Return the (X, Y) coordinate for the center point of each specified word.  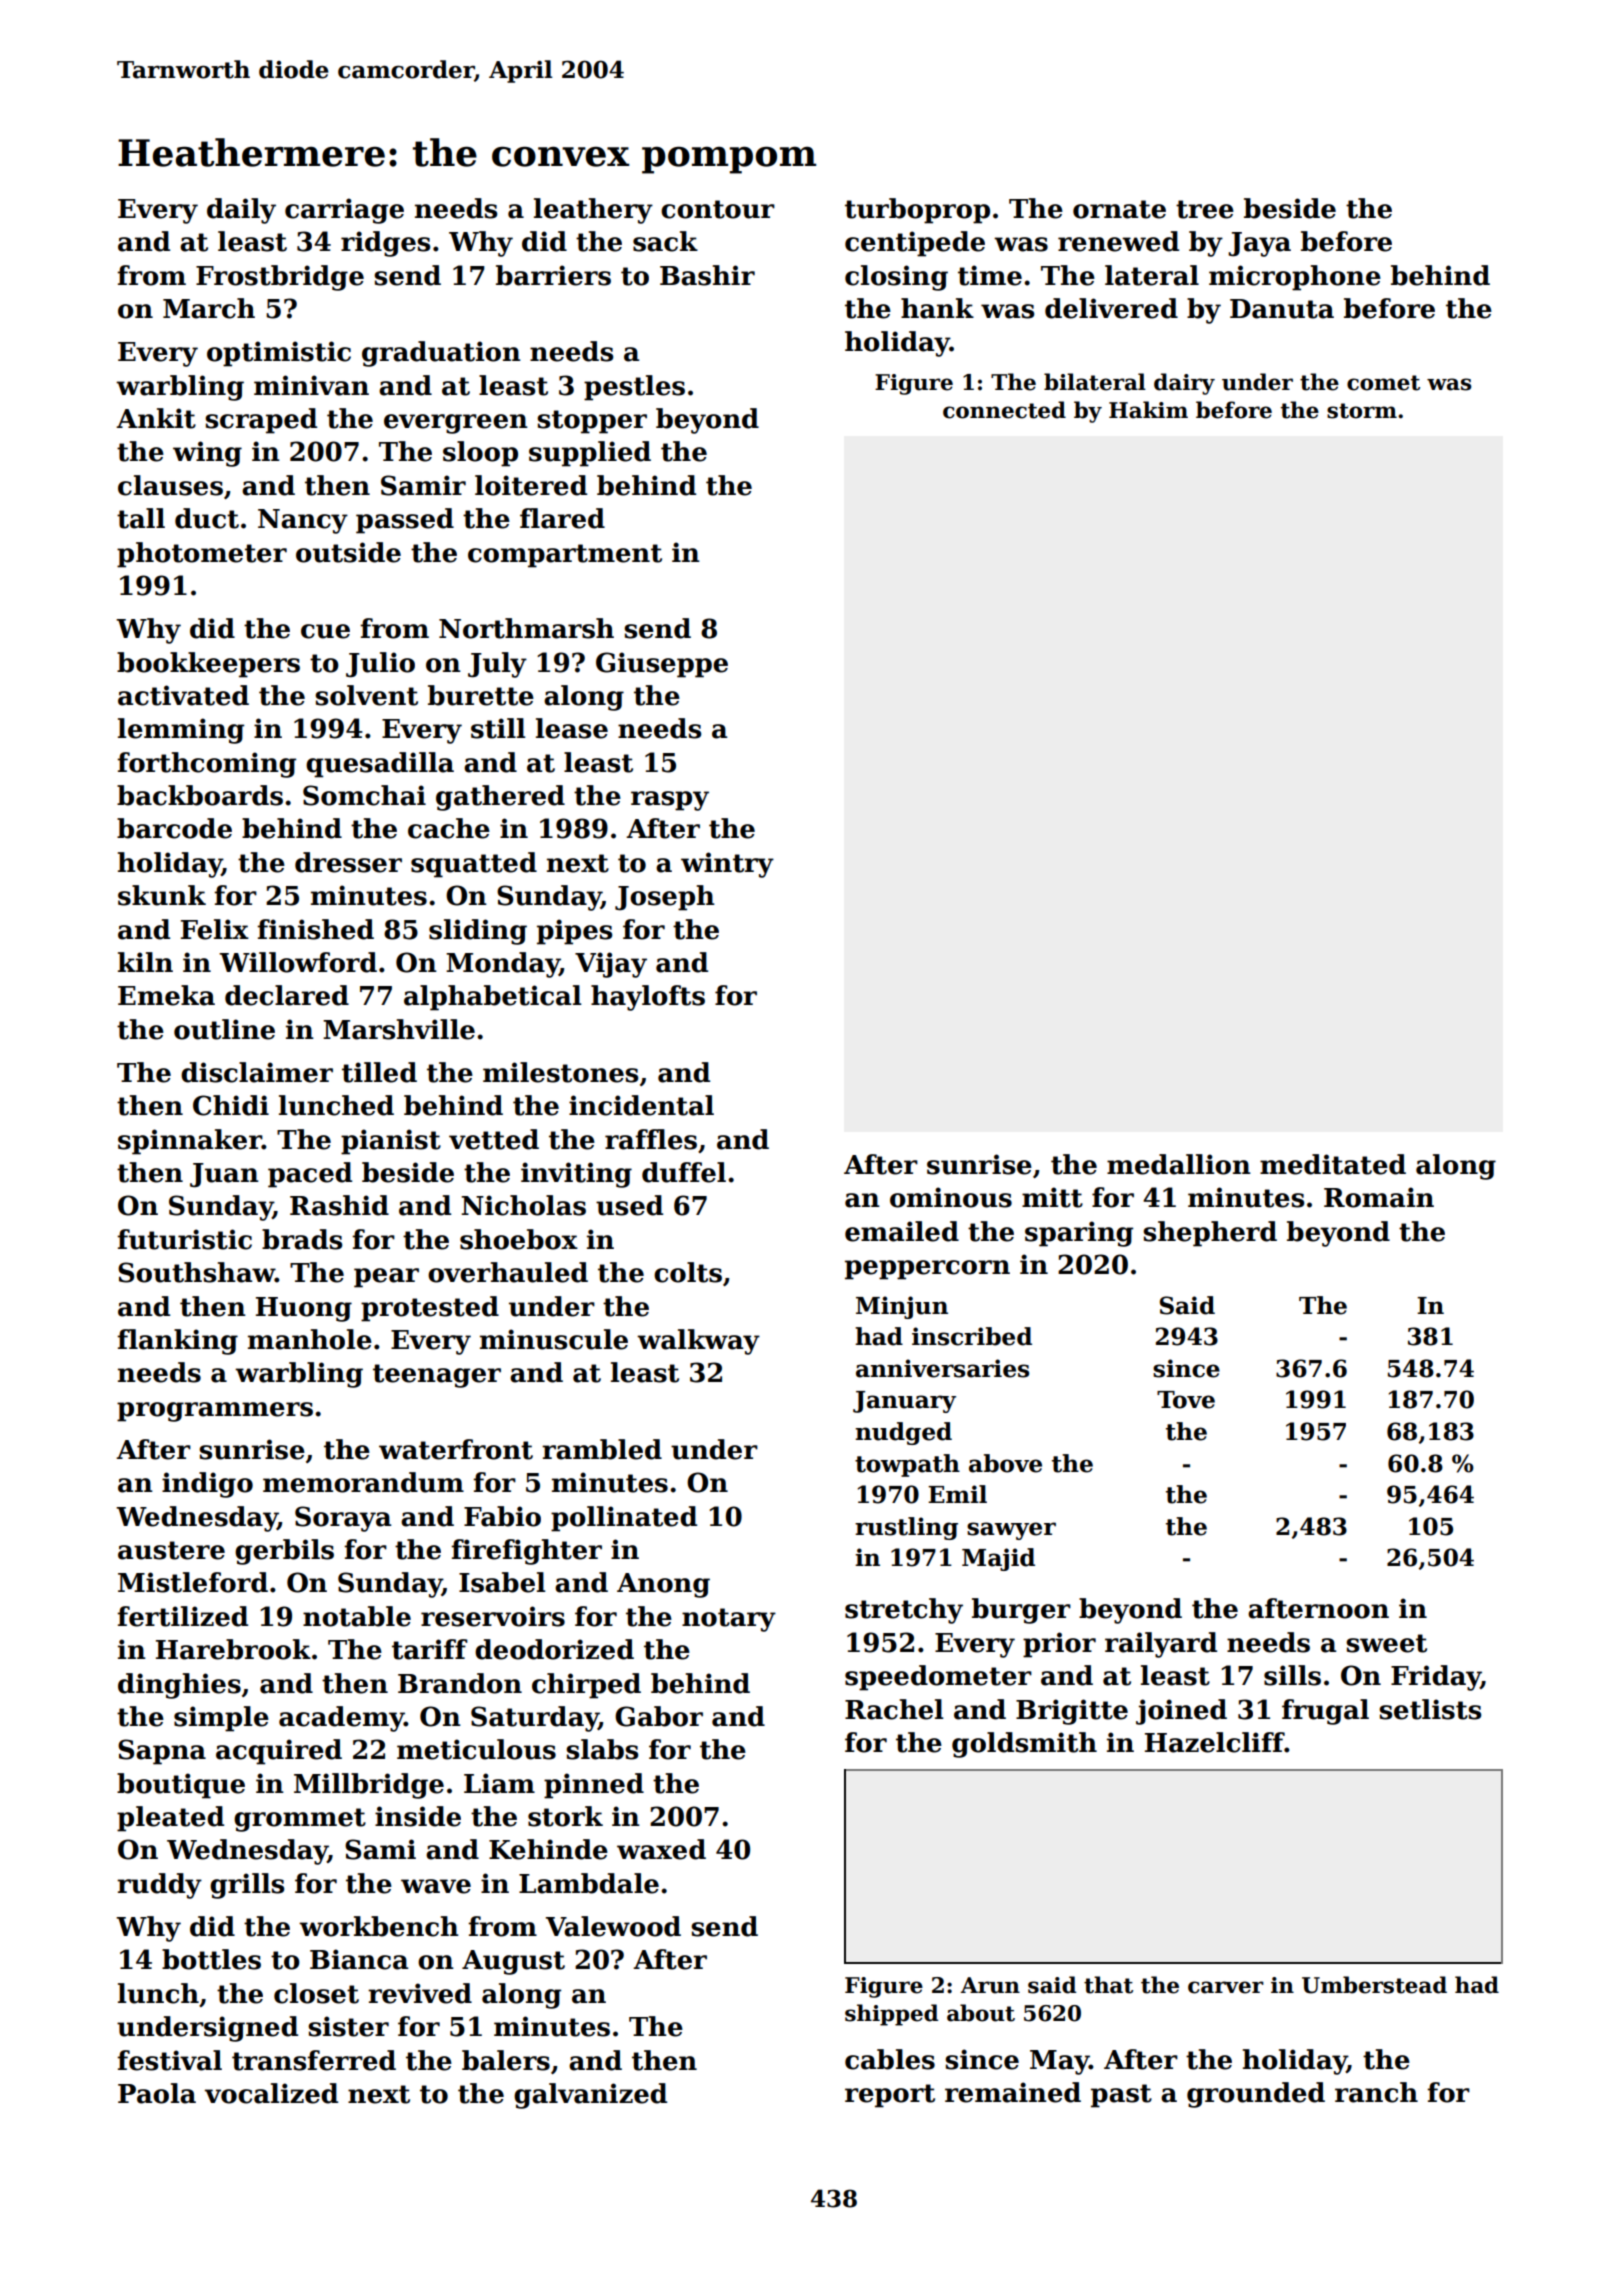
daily (241, 211)
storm (1362, 411)
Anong (663, 1585)
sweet (1386, 1643)
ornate (1119, 209)
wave (436, 1886)
